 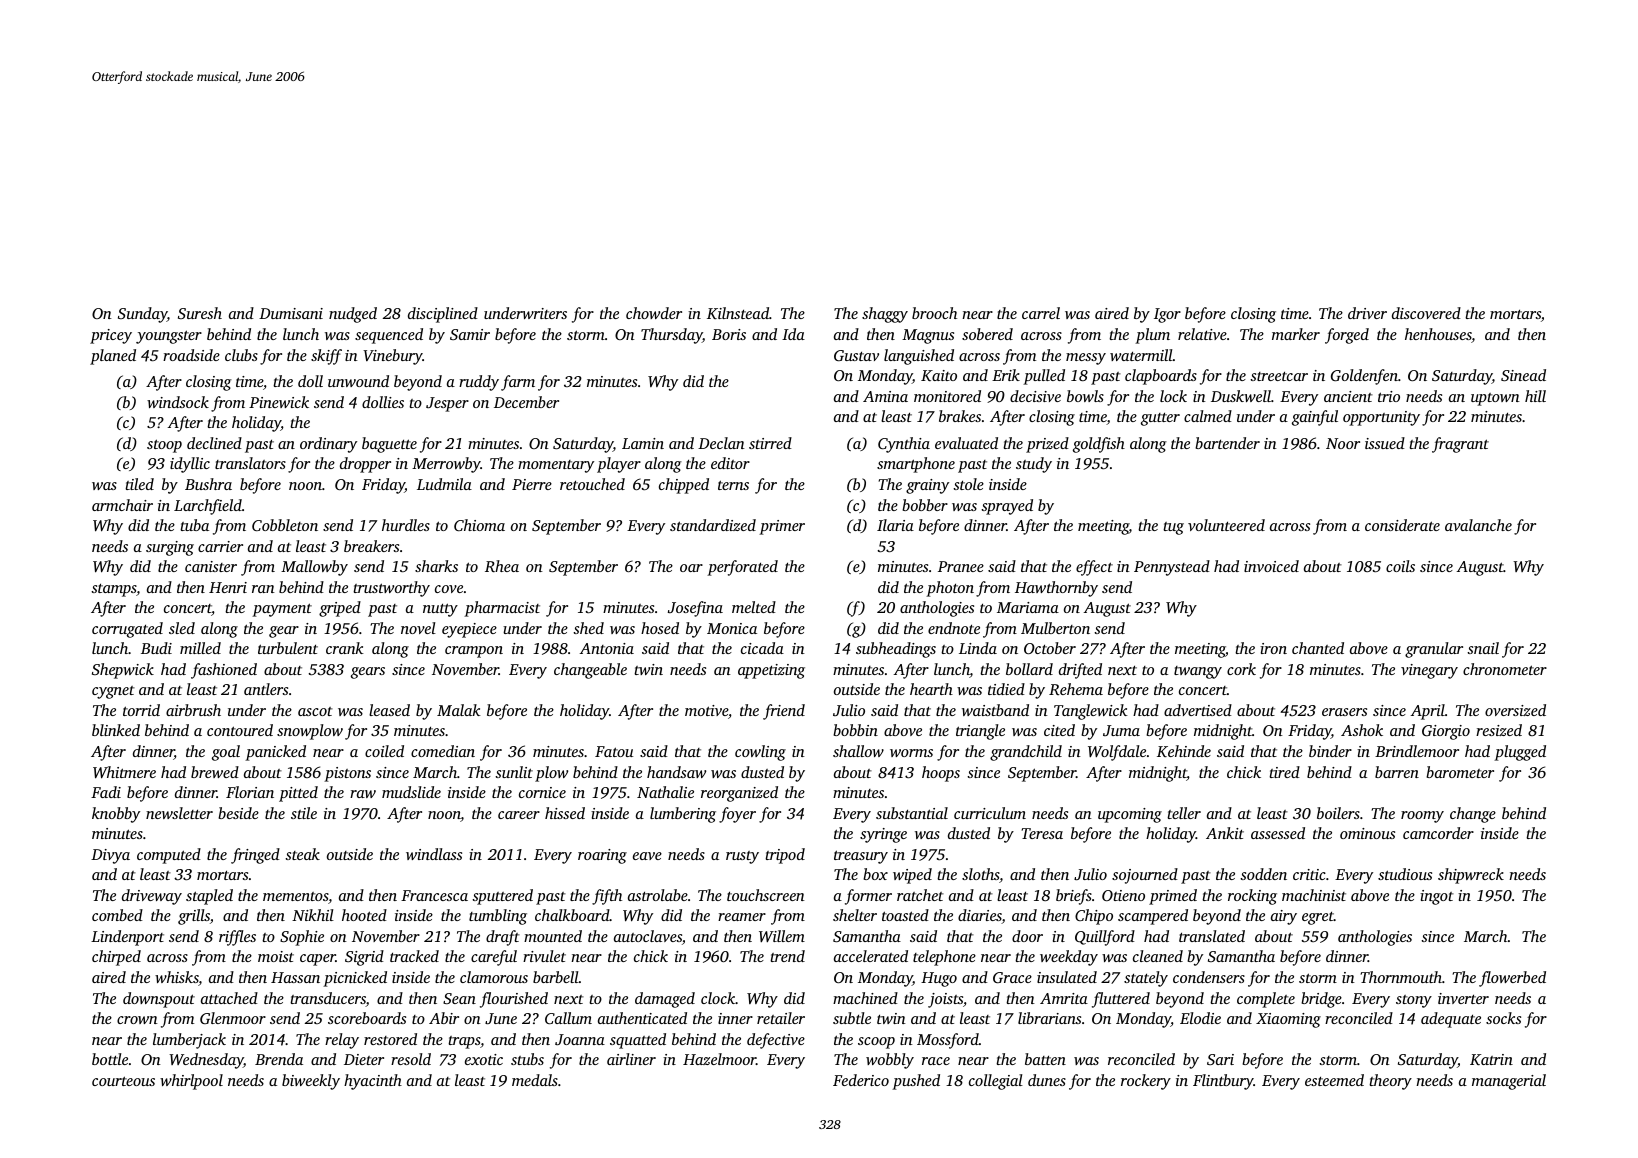 What do you see at coordinates (117, 915) in the image?
I see `combed` at bounding box center [117, 915].
